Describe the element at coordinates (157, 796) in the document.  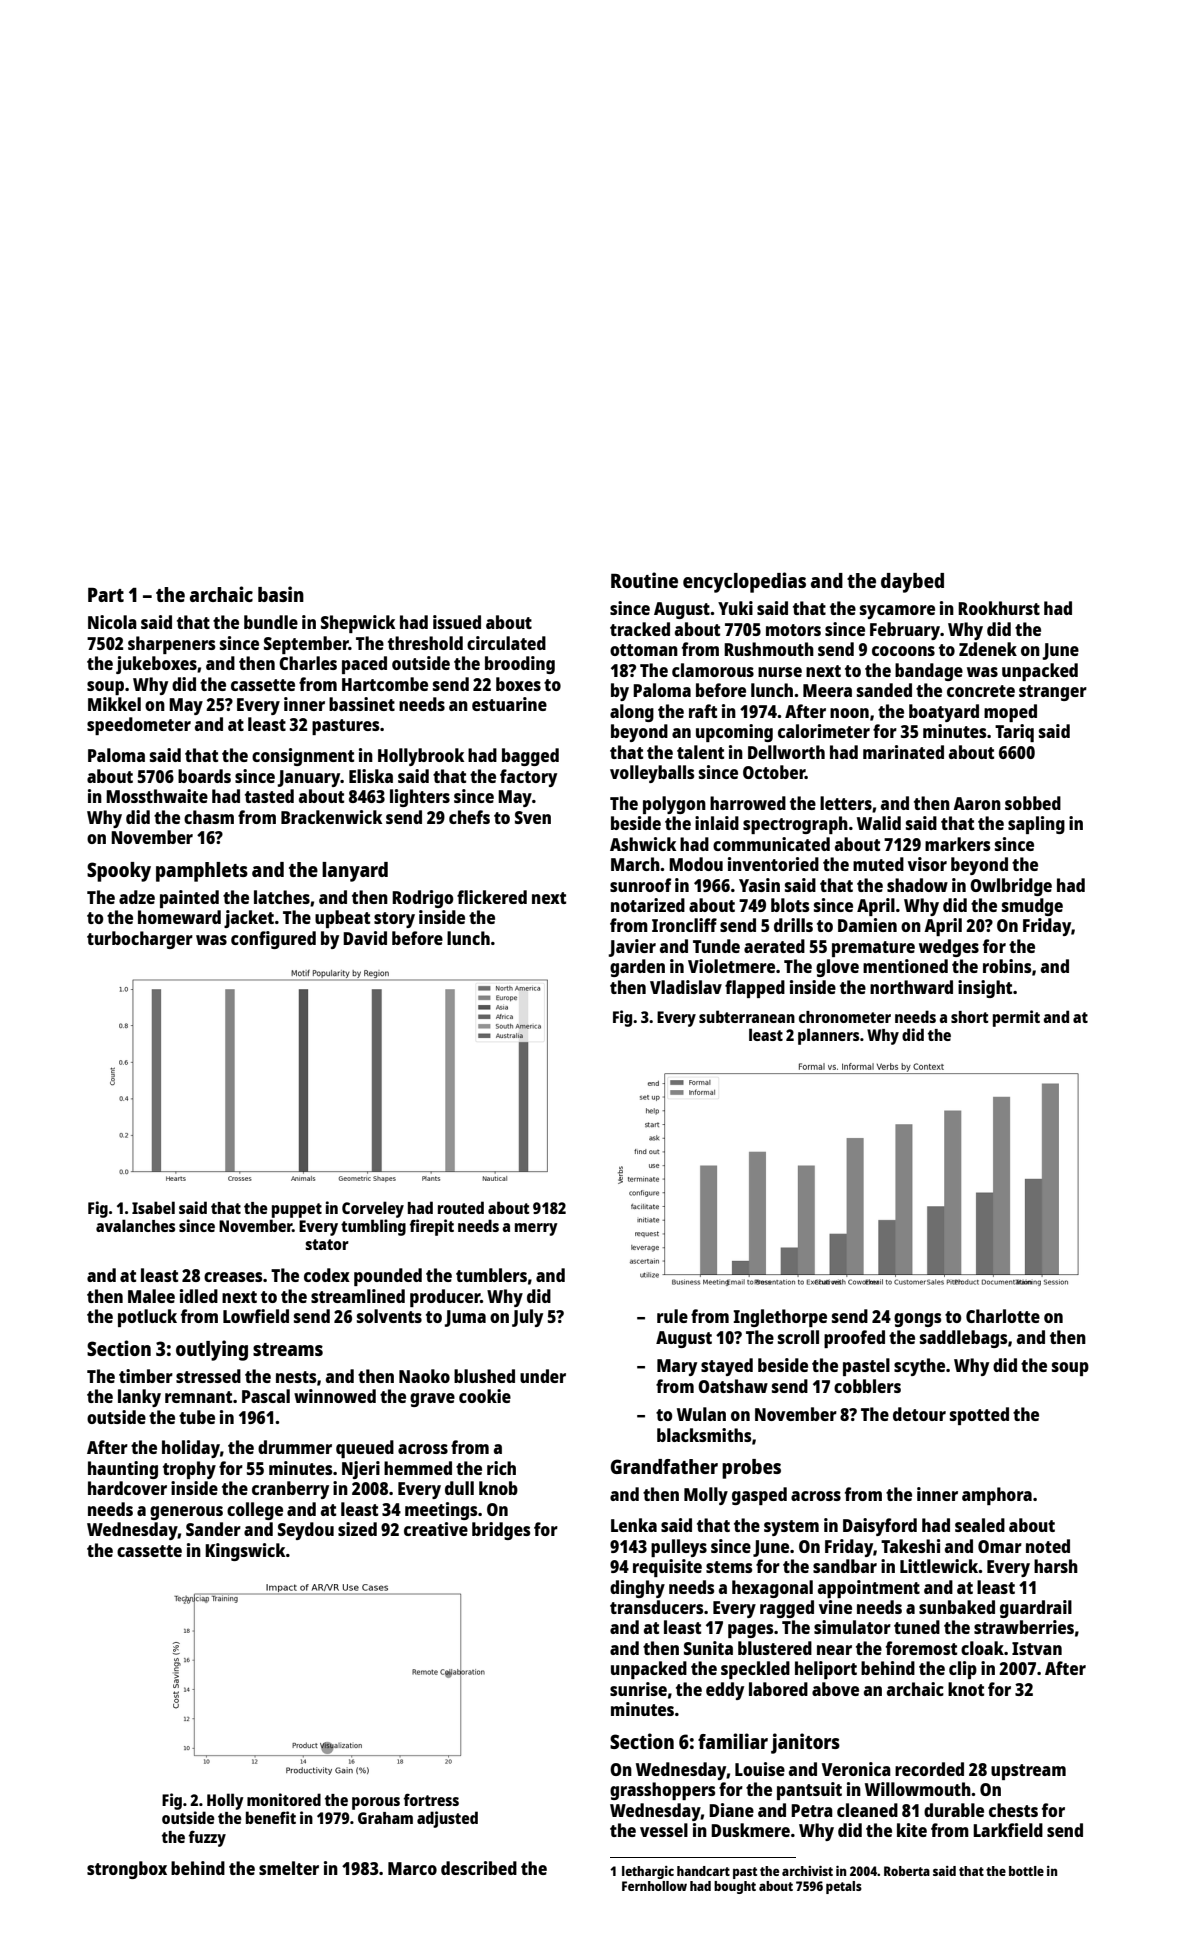
I see `Mossthwaite` at that location.
